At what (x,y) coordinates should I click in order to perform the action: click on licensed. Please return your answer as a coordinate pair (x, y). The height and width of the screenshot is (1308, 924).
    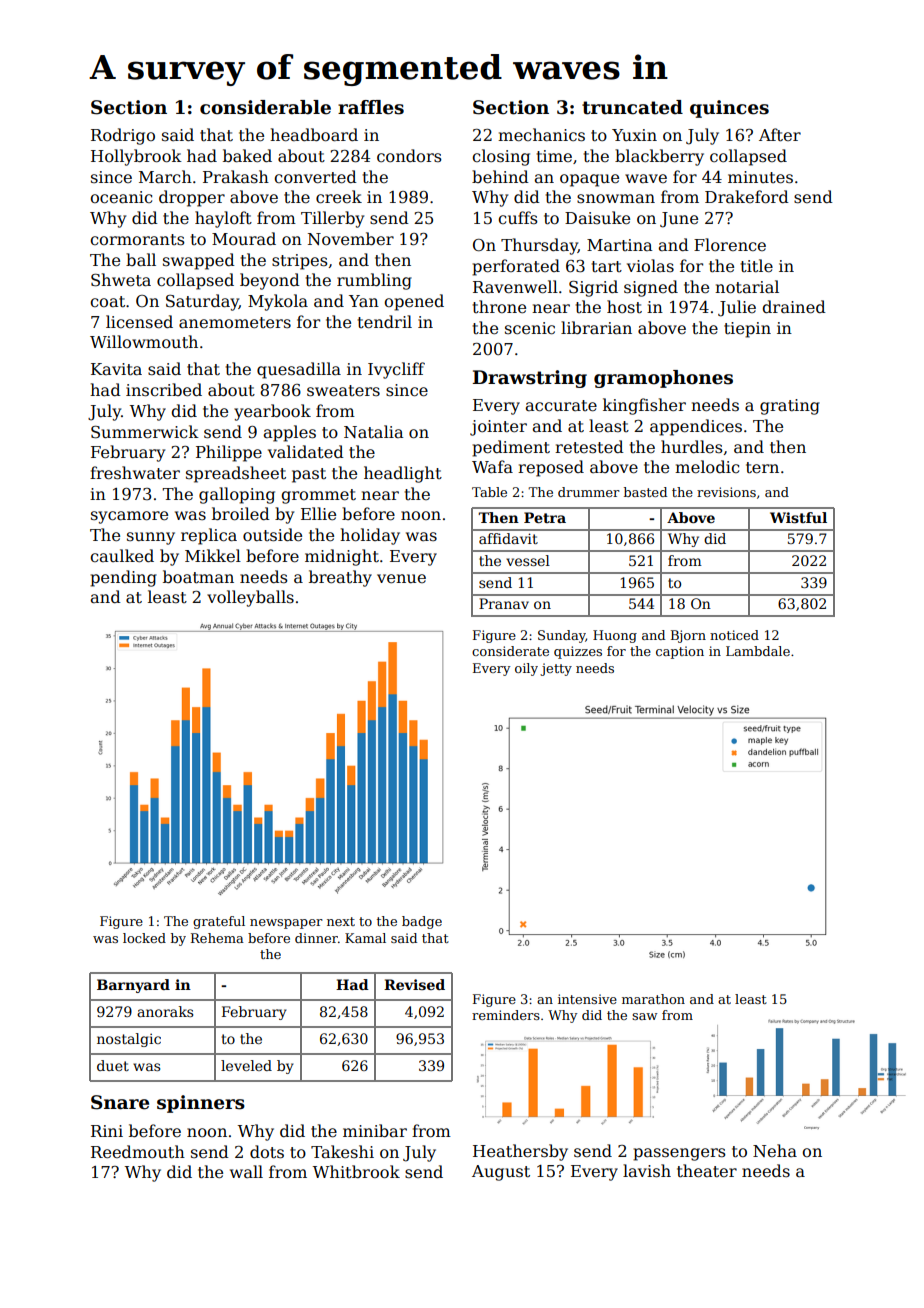
    Looking at the image, I should click on (139, 322).
